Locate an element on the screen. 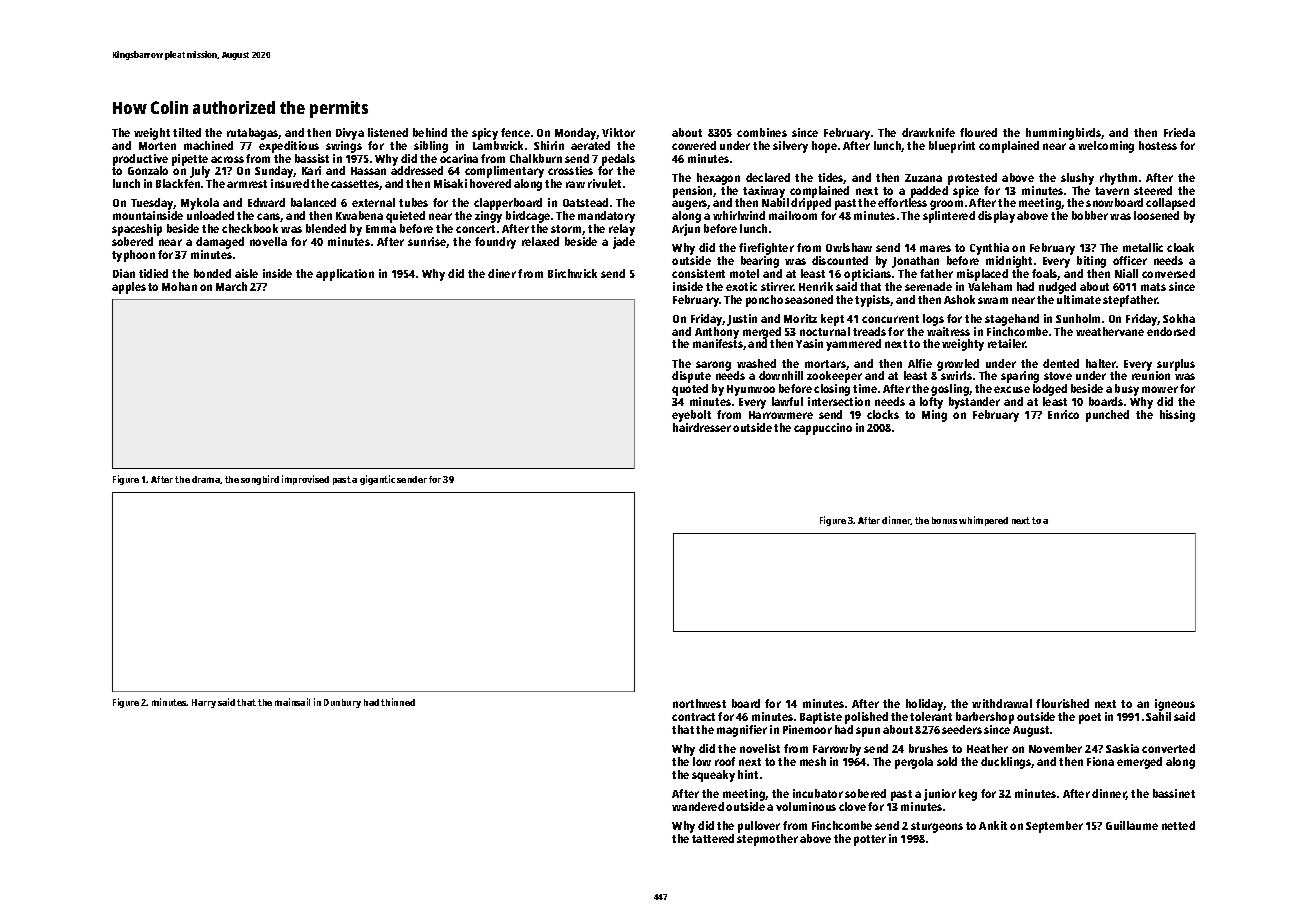 This screenshot has width=1308, height=924. tattered is located at coordinates (713, 838).
